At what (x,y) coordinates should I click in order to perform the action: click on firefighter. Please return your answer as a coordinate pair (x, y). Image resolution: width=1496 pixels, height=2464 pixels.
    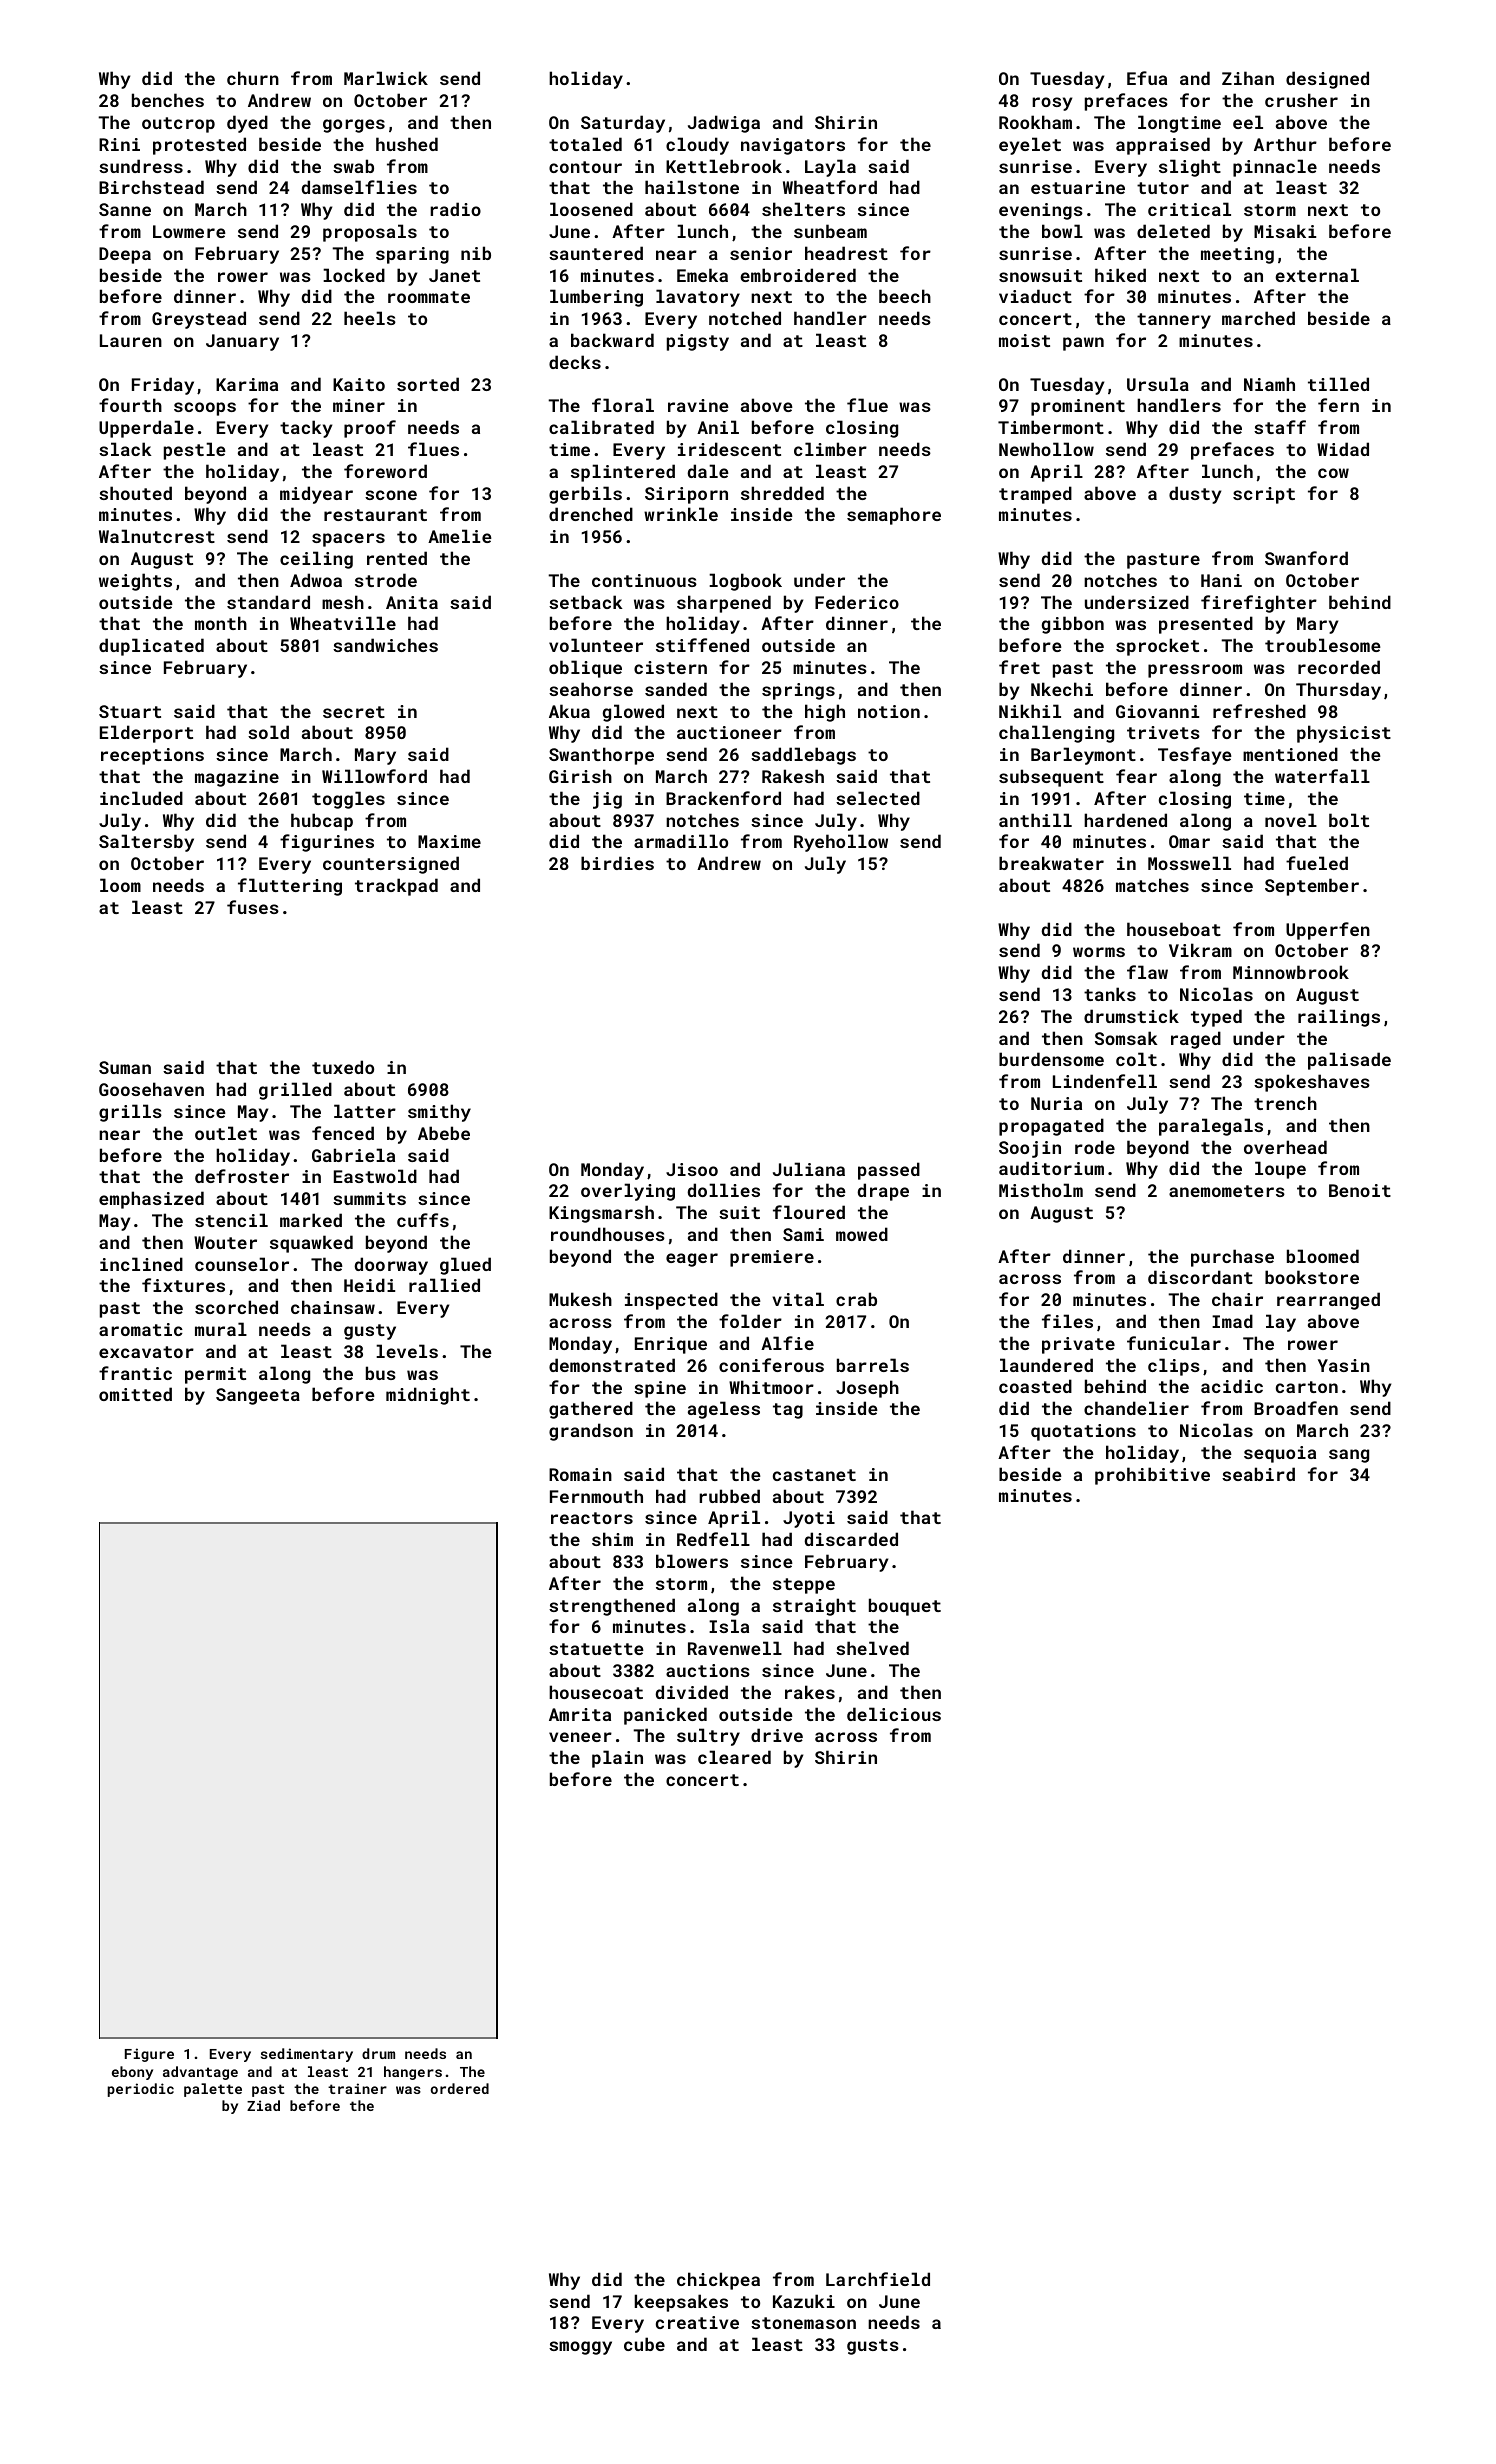
    Looking at the image, I should click on (1259, 604).
